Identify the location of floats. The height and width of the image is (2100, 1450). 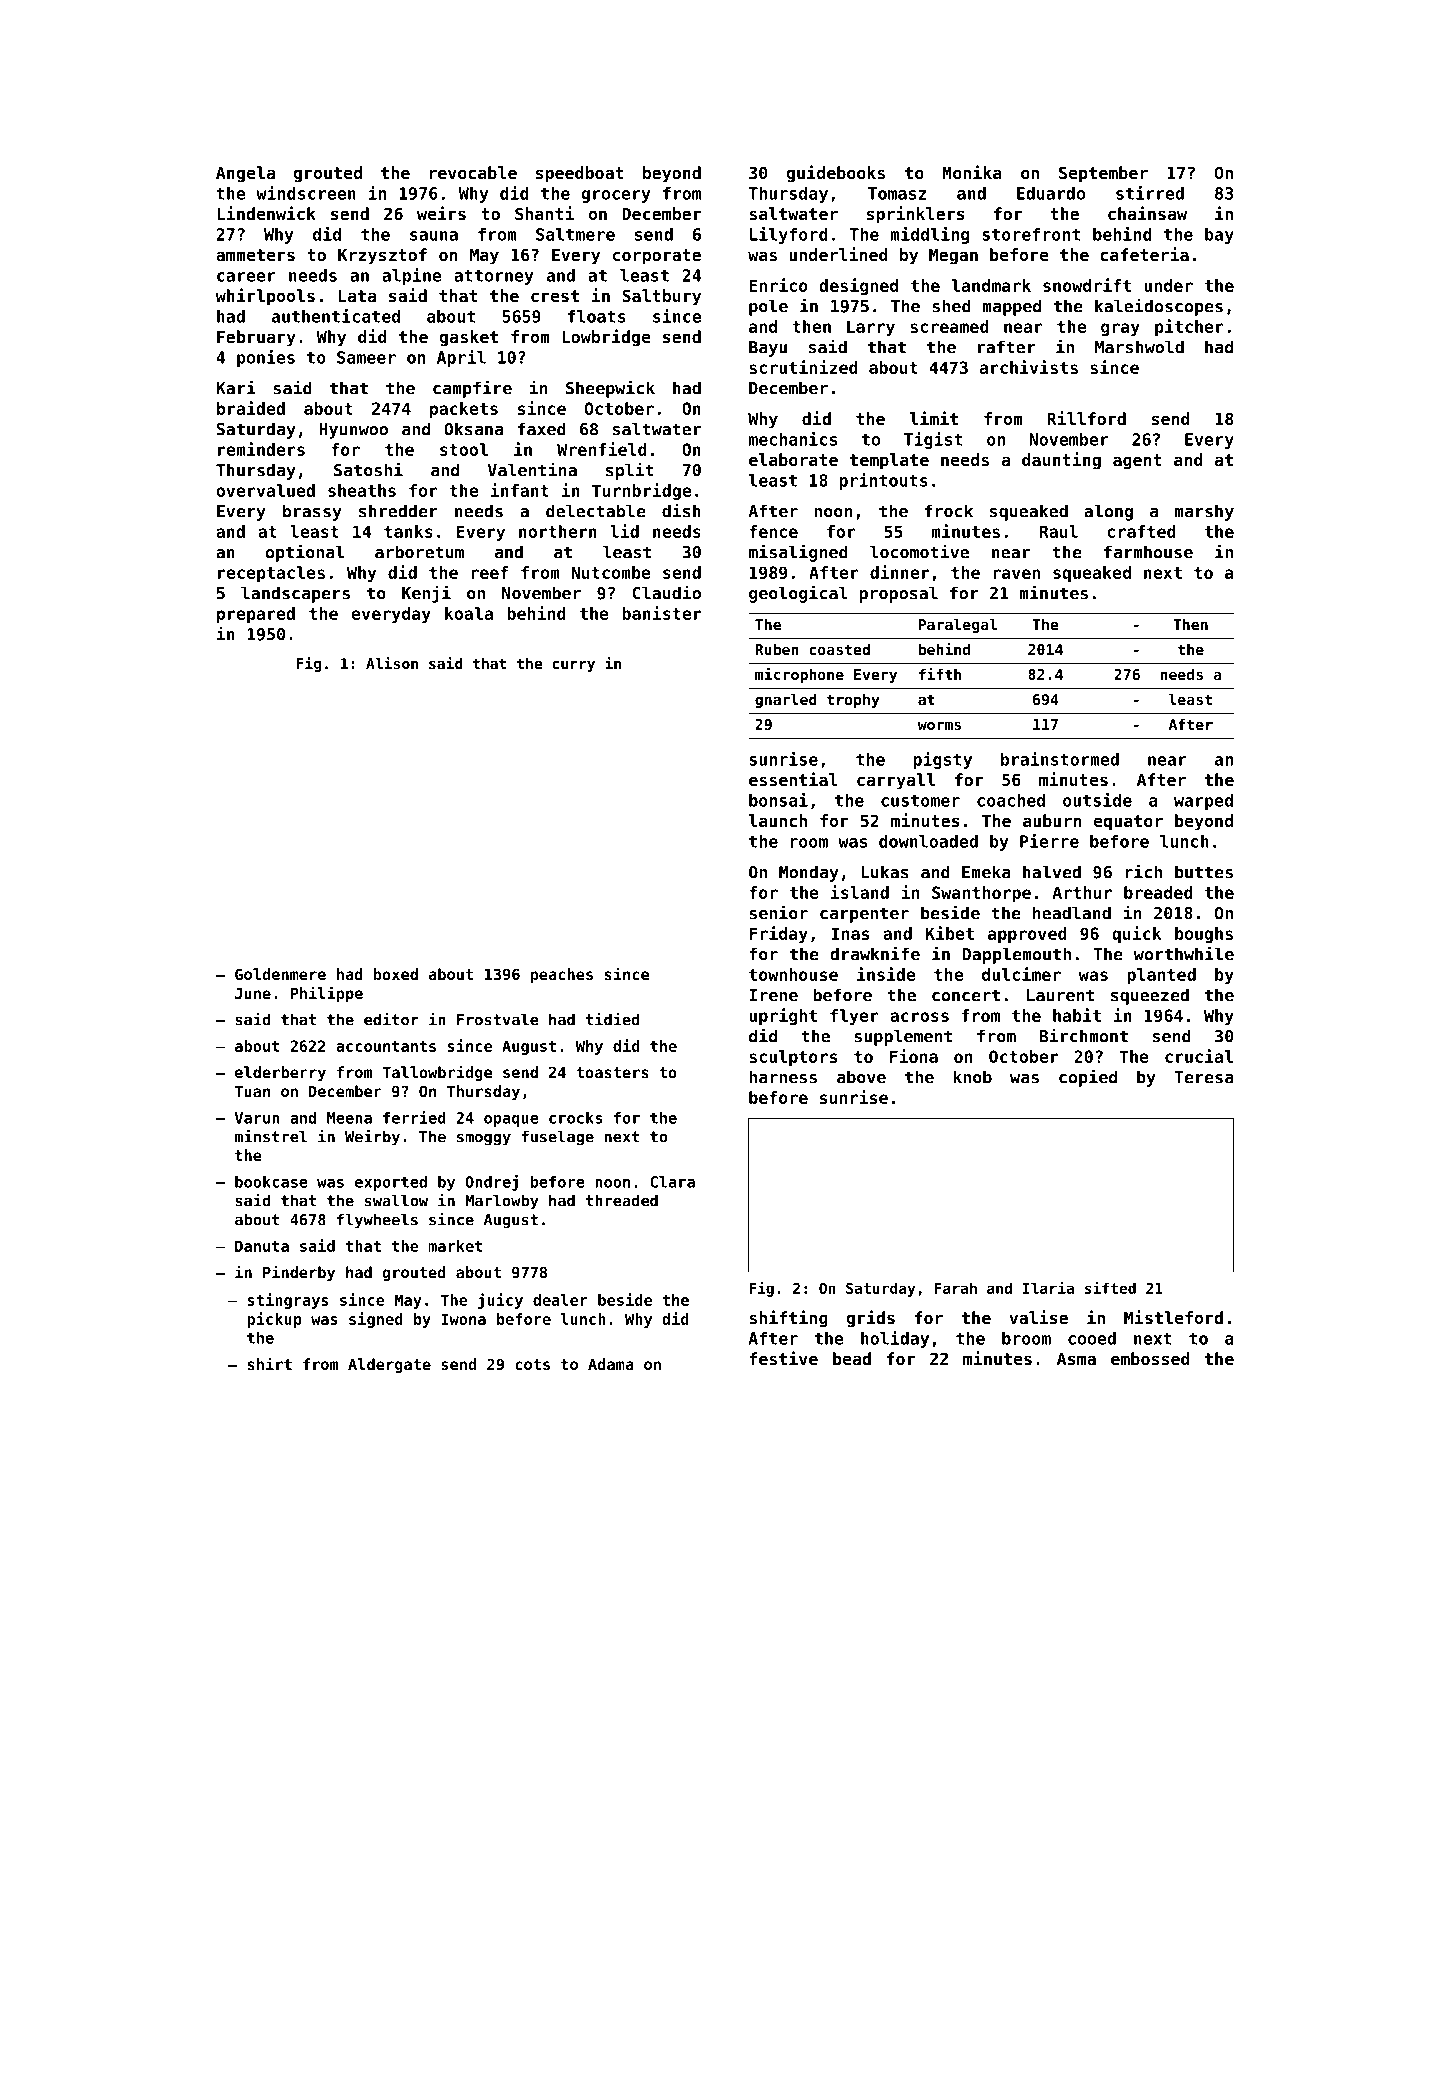
(597, 316).
